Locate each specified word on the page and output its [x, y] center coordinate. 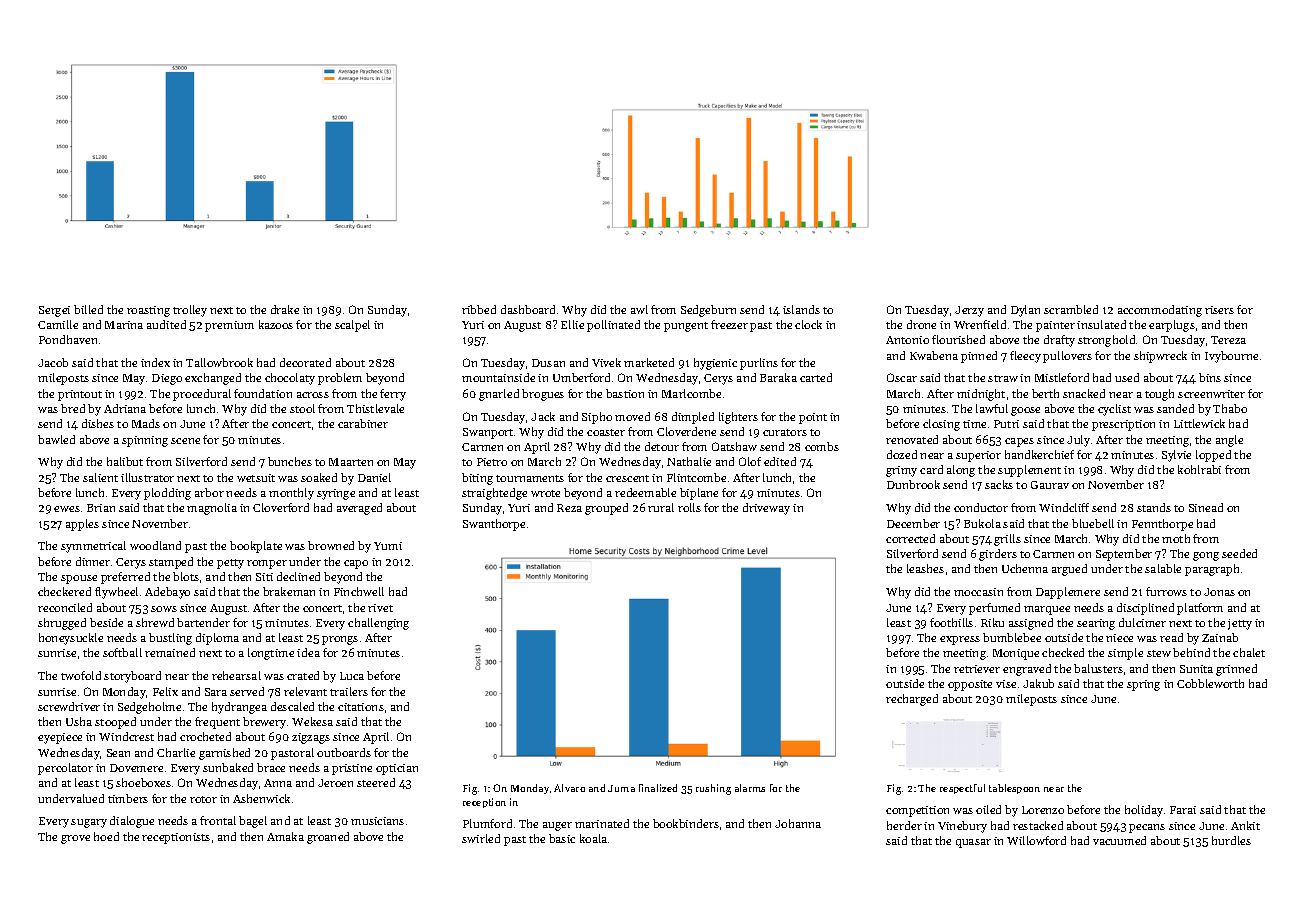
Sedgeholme [149, 708]
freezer [729, 324]
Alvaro [569, 788]
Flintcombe [696, 477]
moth [1176, 538]
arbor [209, 492]
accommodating [1160, 311]
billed [88, 309]
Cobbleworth [1210, 683]
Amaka [285, 836]
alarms [750, 788]
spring [1143, 685]
